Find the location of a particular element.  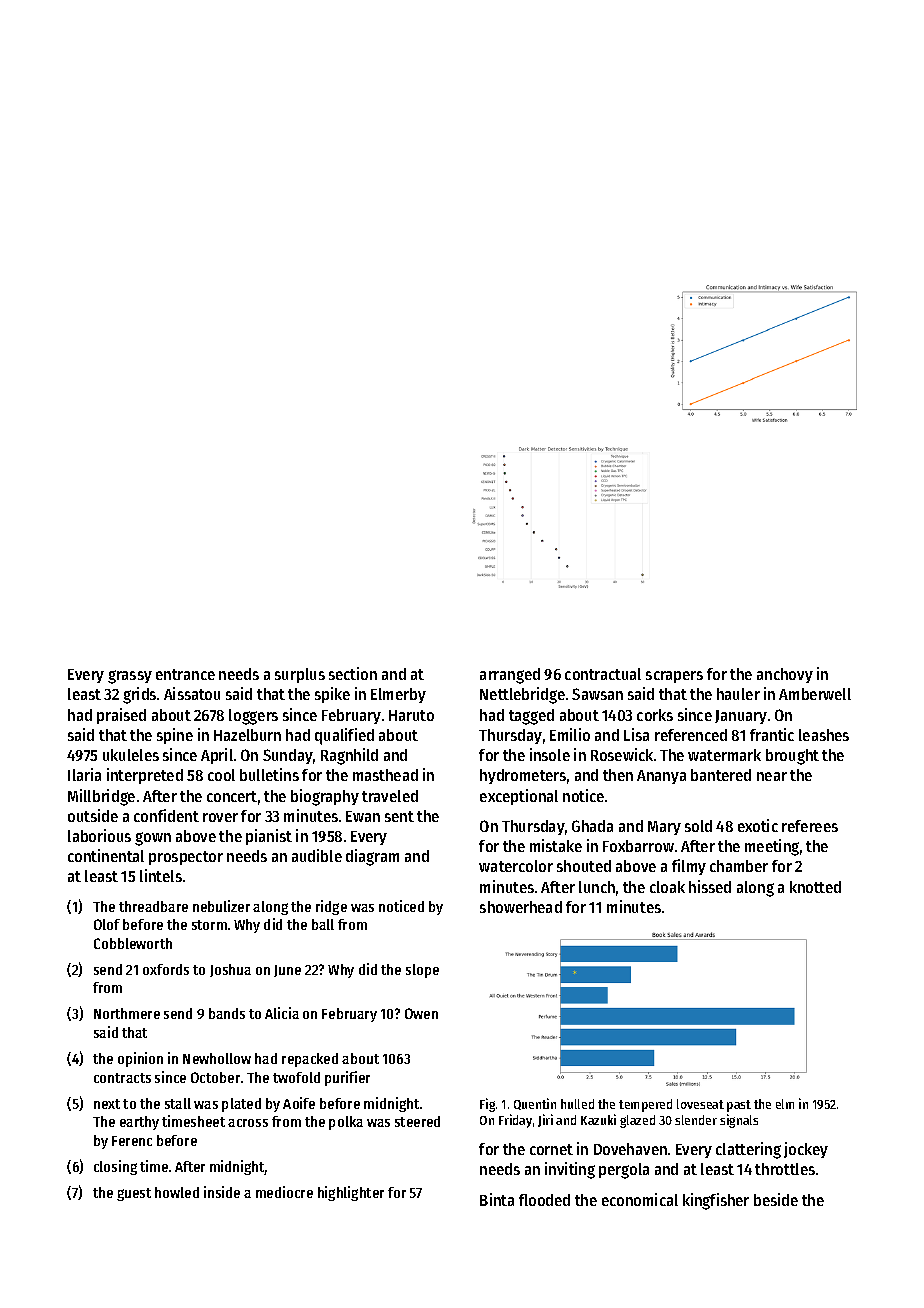

masthead is located at coordinates (385, 775).
